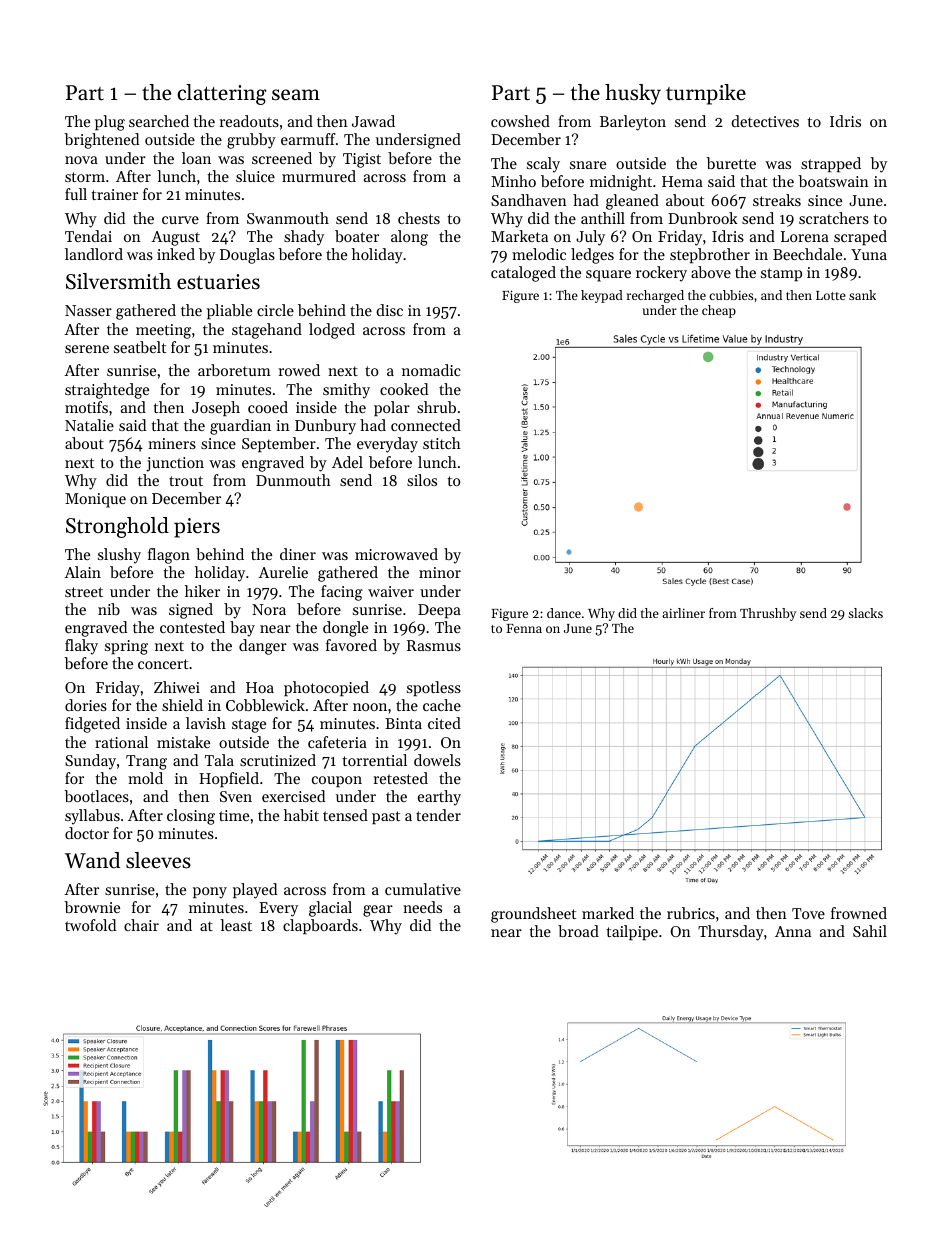 The width and height of the image is (952, 1233). I want to click on Natalie, so click(89, 425).
